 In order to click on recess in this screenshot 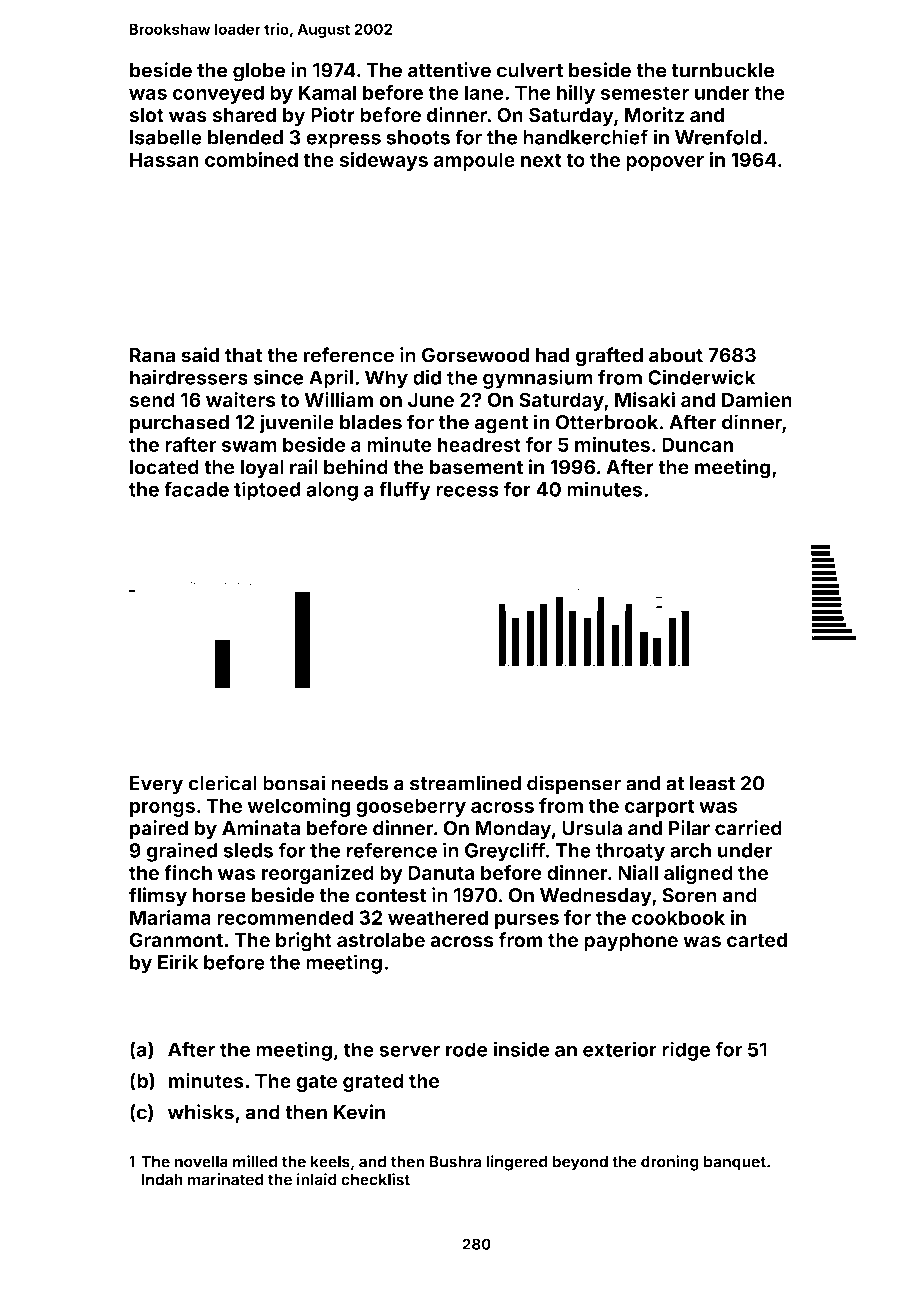, I will do `click(467, 491)`.
